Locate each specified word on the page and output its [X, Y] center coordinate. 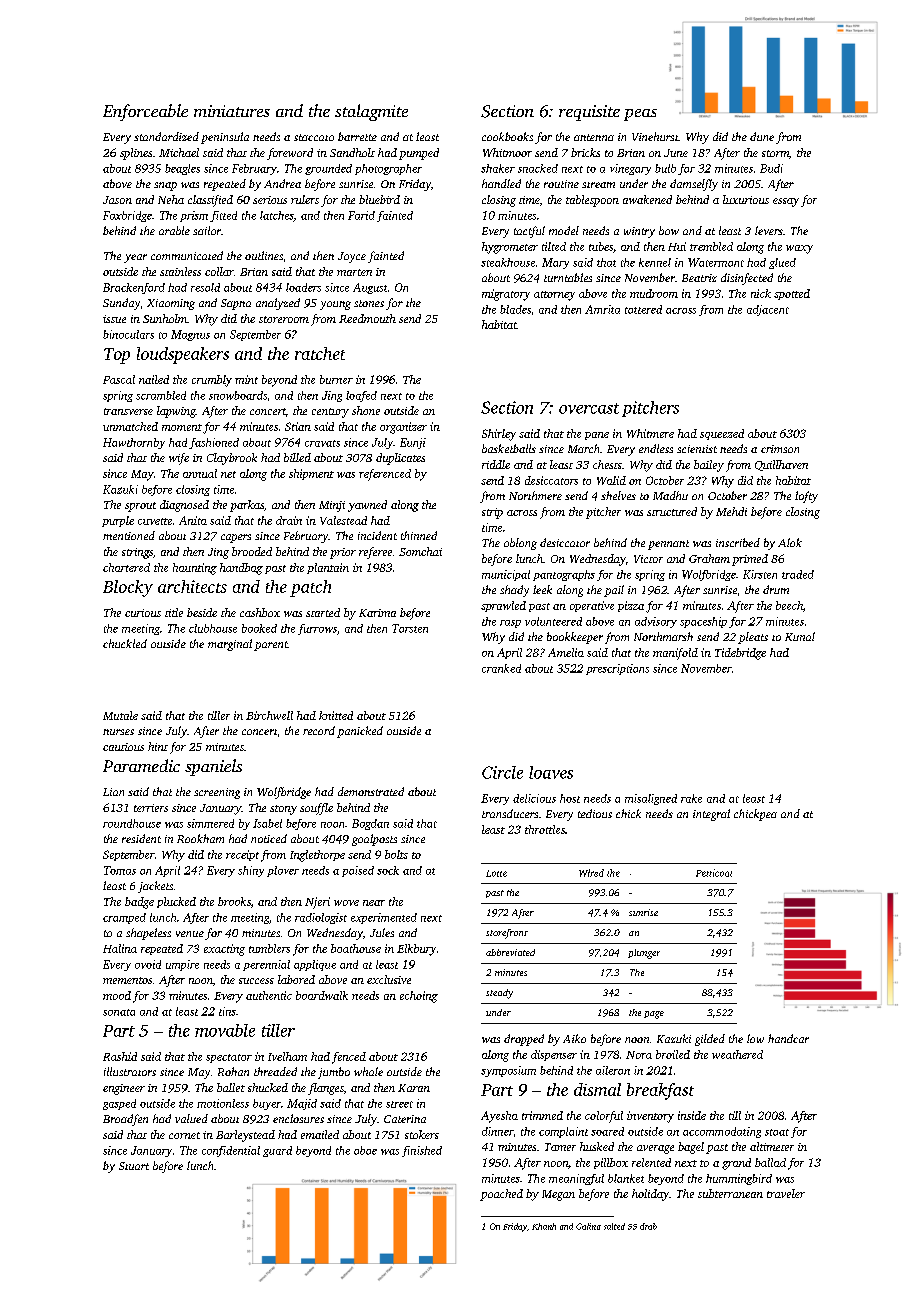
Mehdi [731, 511]
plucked [176, 902]
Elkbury [416, 950]
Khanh [544, 1226]
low [755, 1038]
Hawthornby [134, 443]
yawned [367, 506]
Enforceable [145, 112]
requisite [589, 113]
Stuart [134, 1166]
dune [762, 136]
